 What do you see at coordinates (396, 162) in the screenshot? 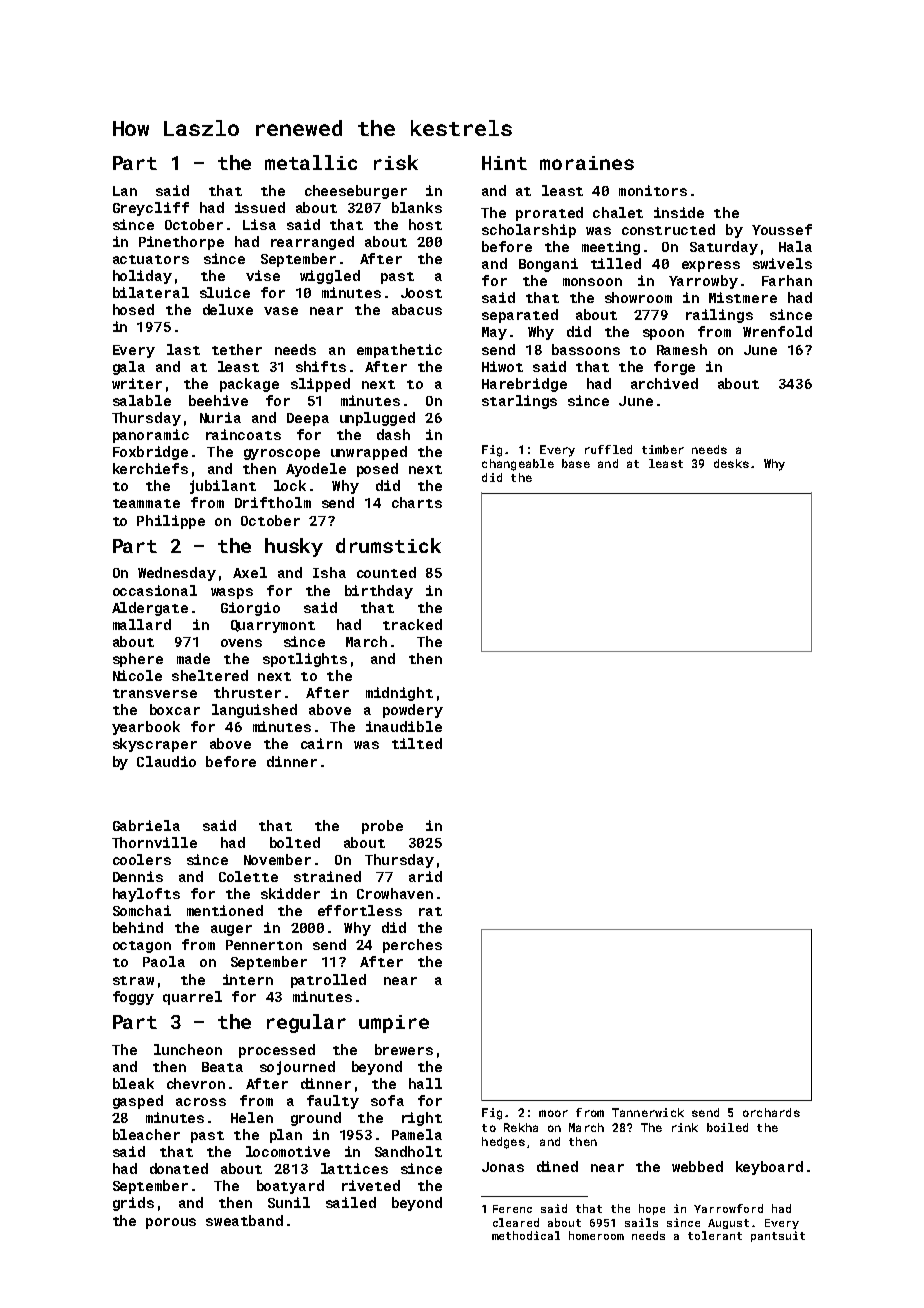
I see `risk` at bounding box center [396, 162].
